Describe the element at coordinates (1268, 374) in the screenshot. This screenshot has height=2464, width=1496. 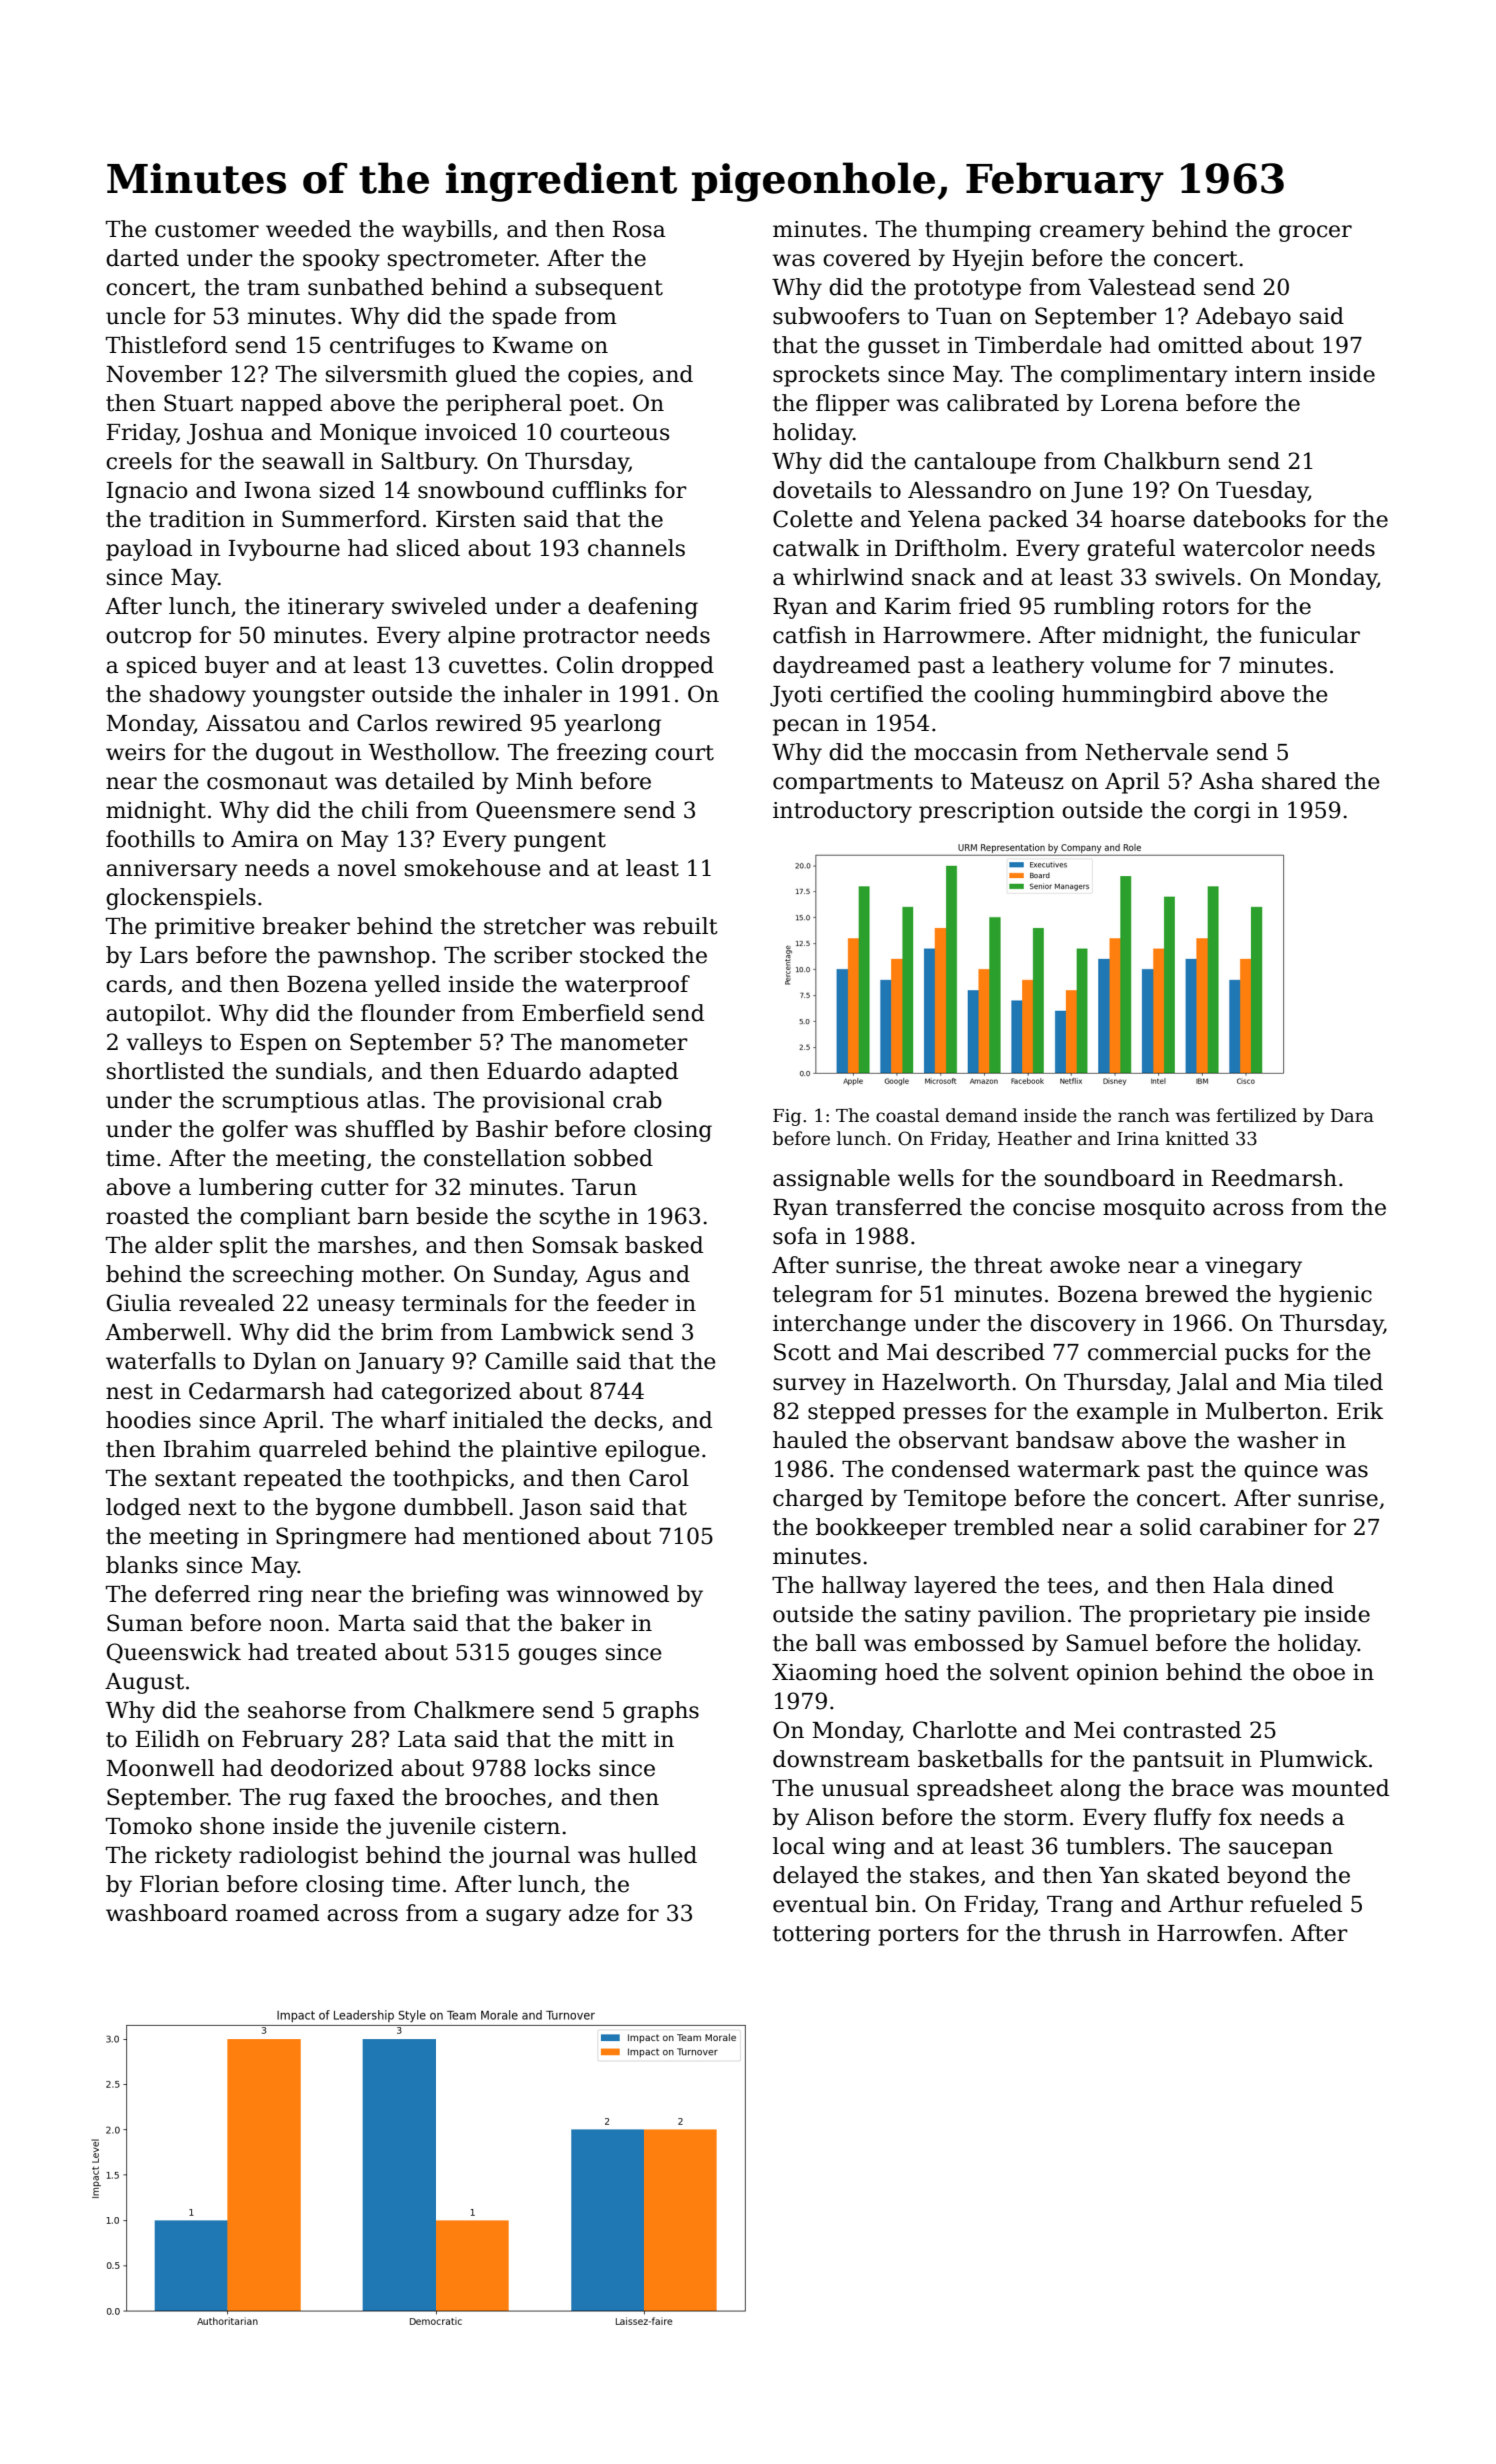
I see `intern` at that location.
